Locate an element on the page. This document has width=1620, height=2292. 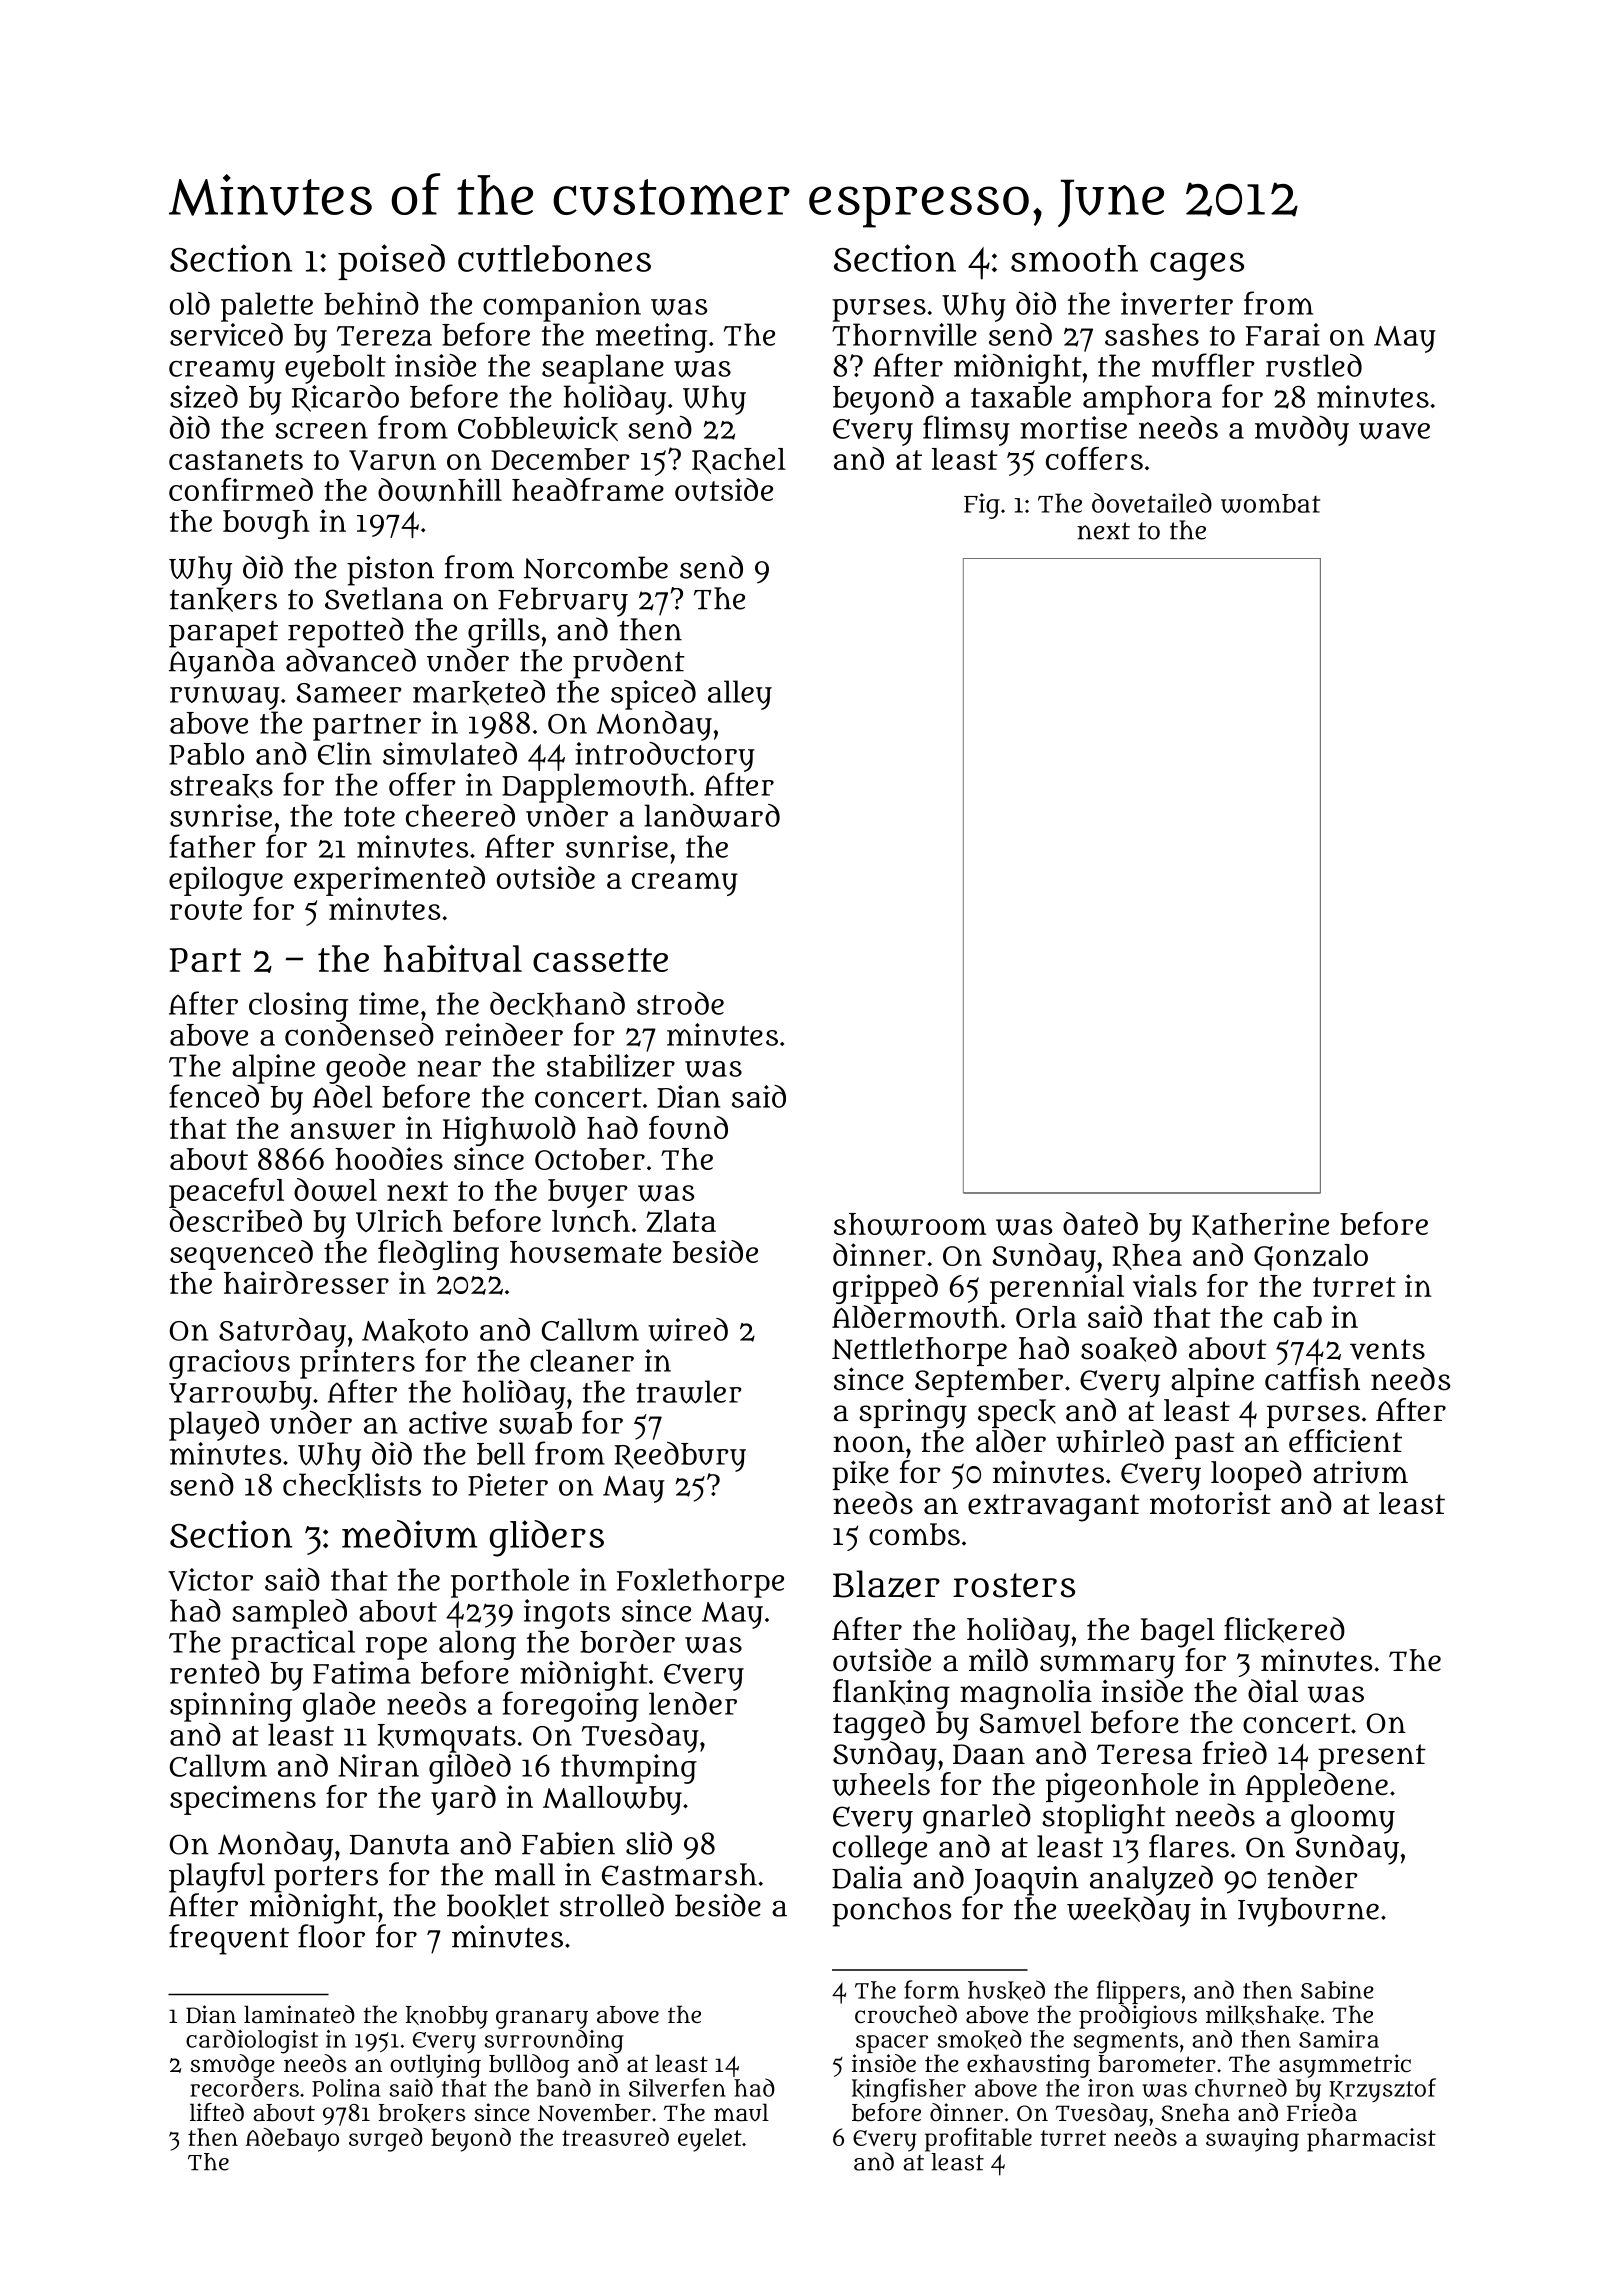
Thornville is located at coordinates (904, 334).
